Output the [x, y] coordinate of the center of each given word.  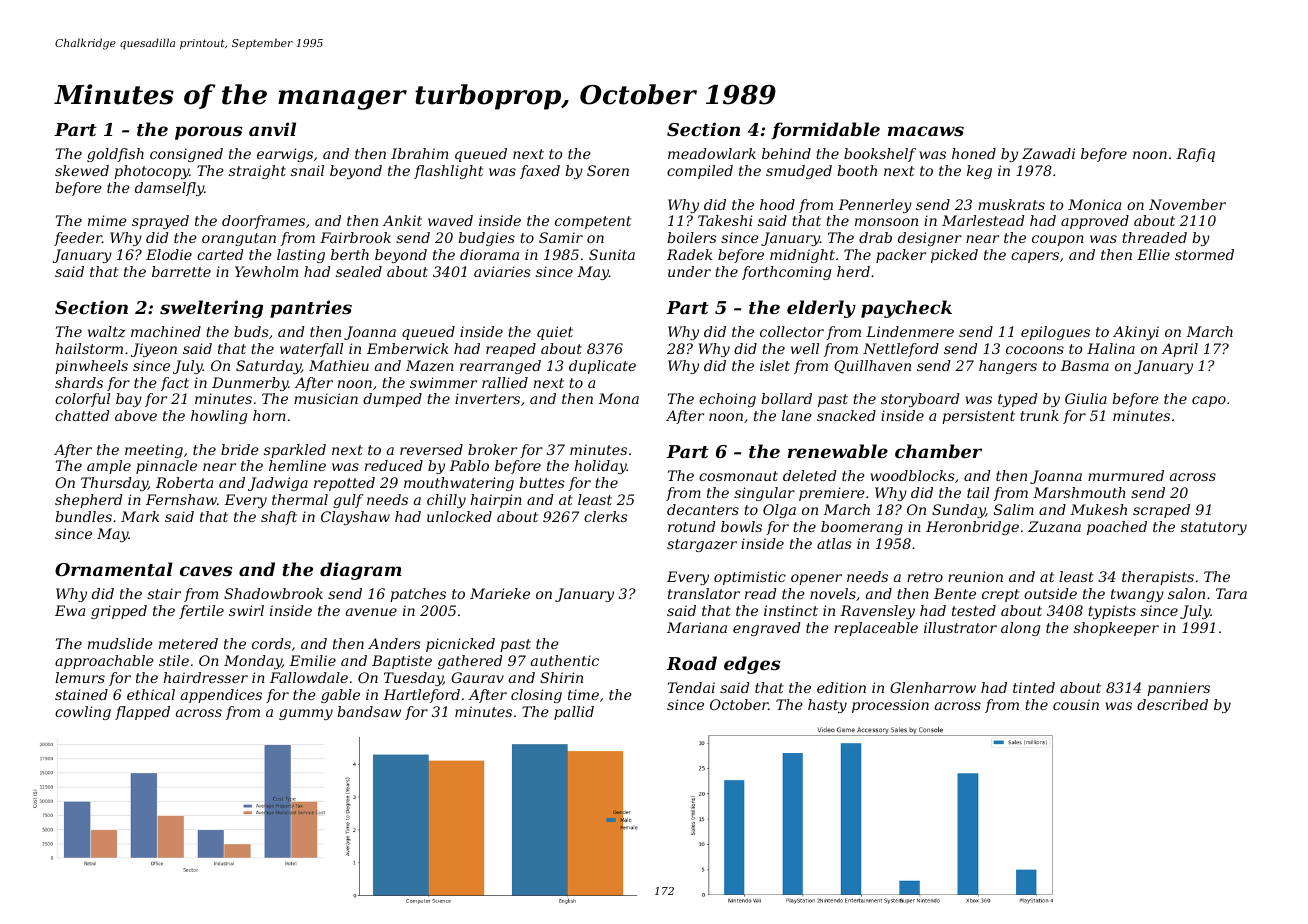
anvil [272, 129]
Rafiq [1195, 155]
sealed [359, 271]
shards [79, 382]
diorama [489, 254]
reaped [511, 350]
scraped [1161, 511]
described [1172, 704]
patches [418, 595]
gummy [306, 714]
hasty [827, 706]
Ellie [1153, 254]
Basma [1085, 365]
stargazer [702, 545]
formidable [825, 131]
